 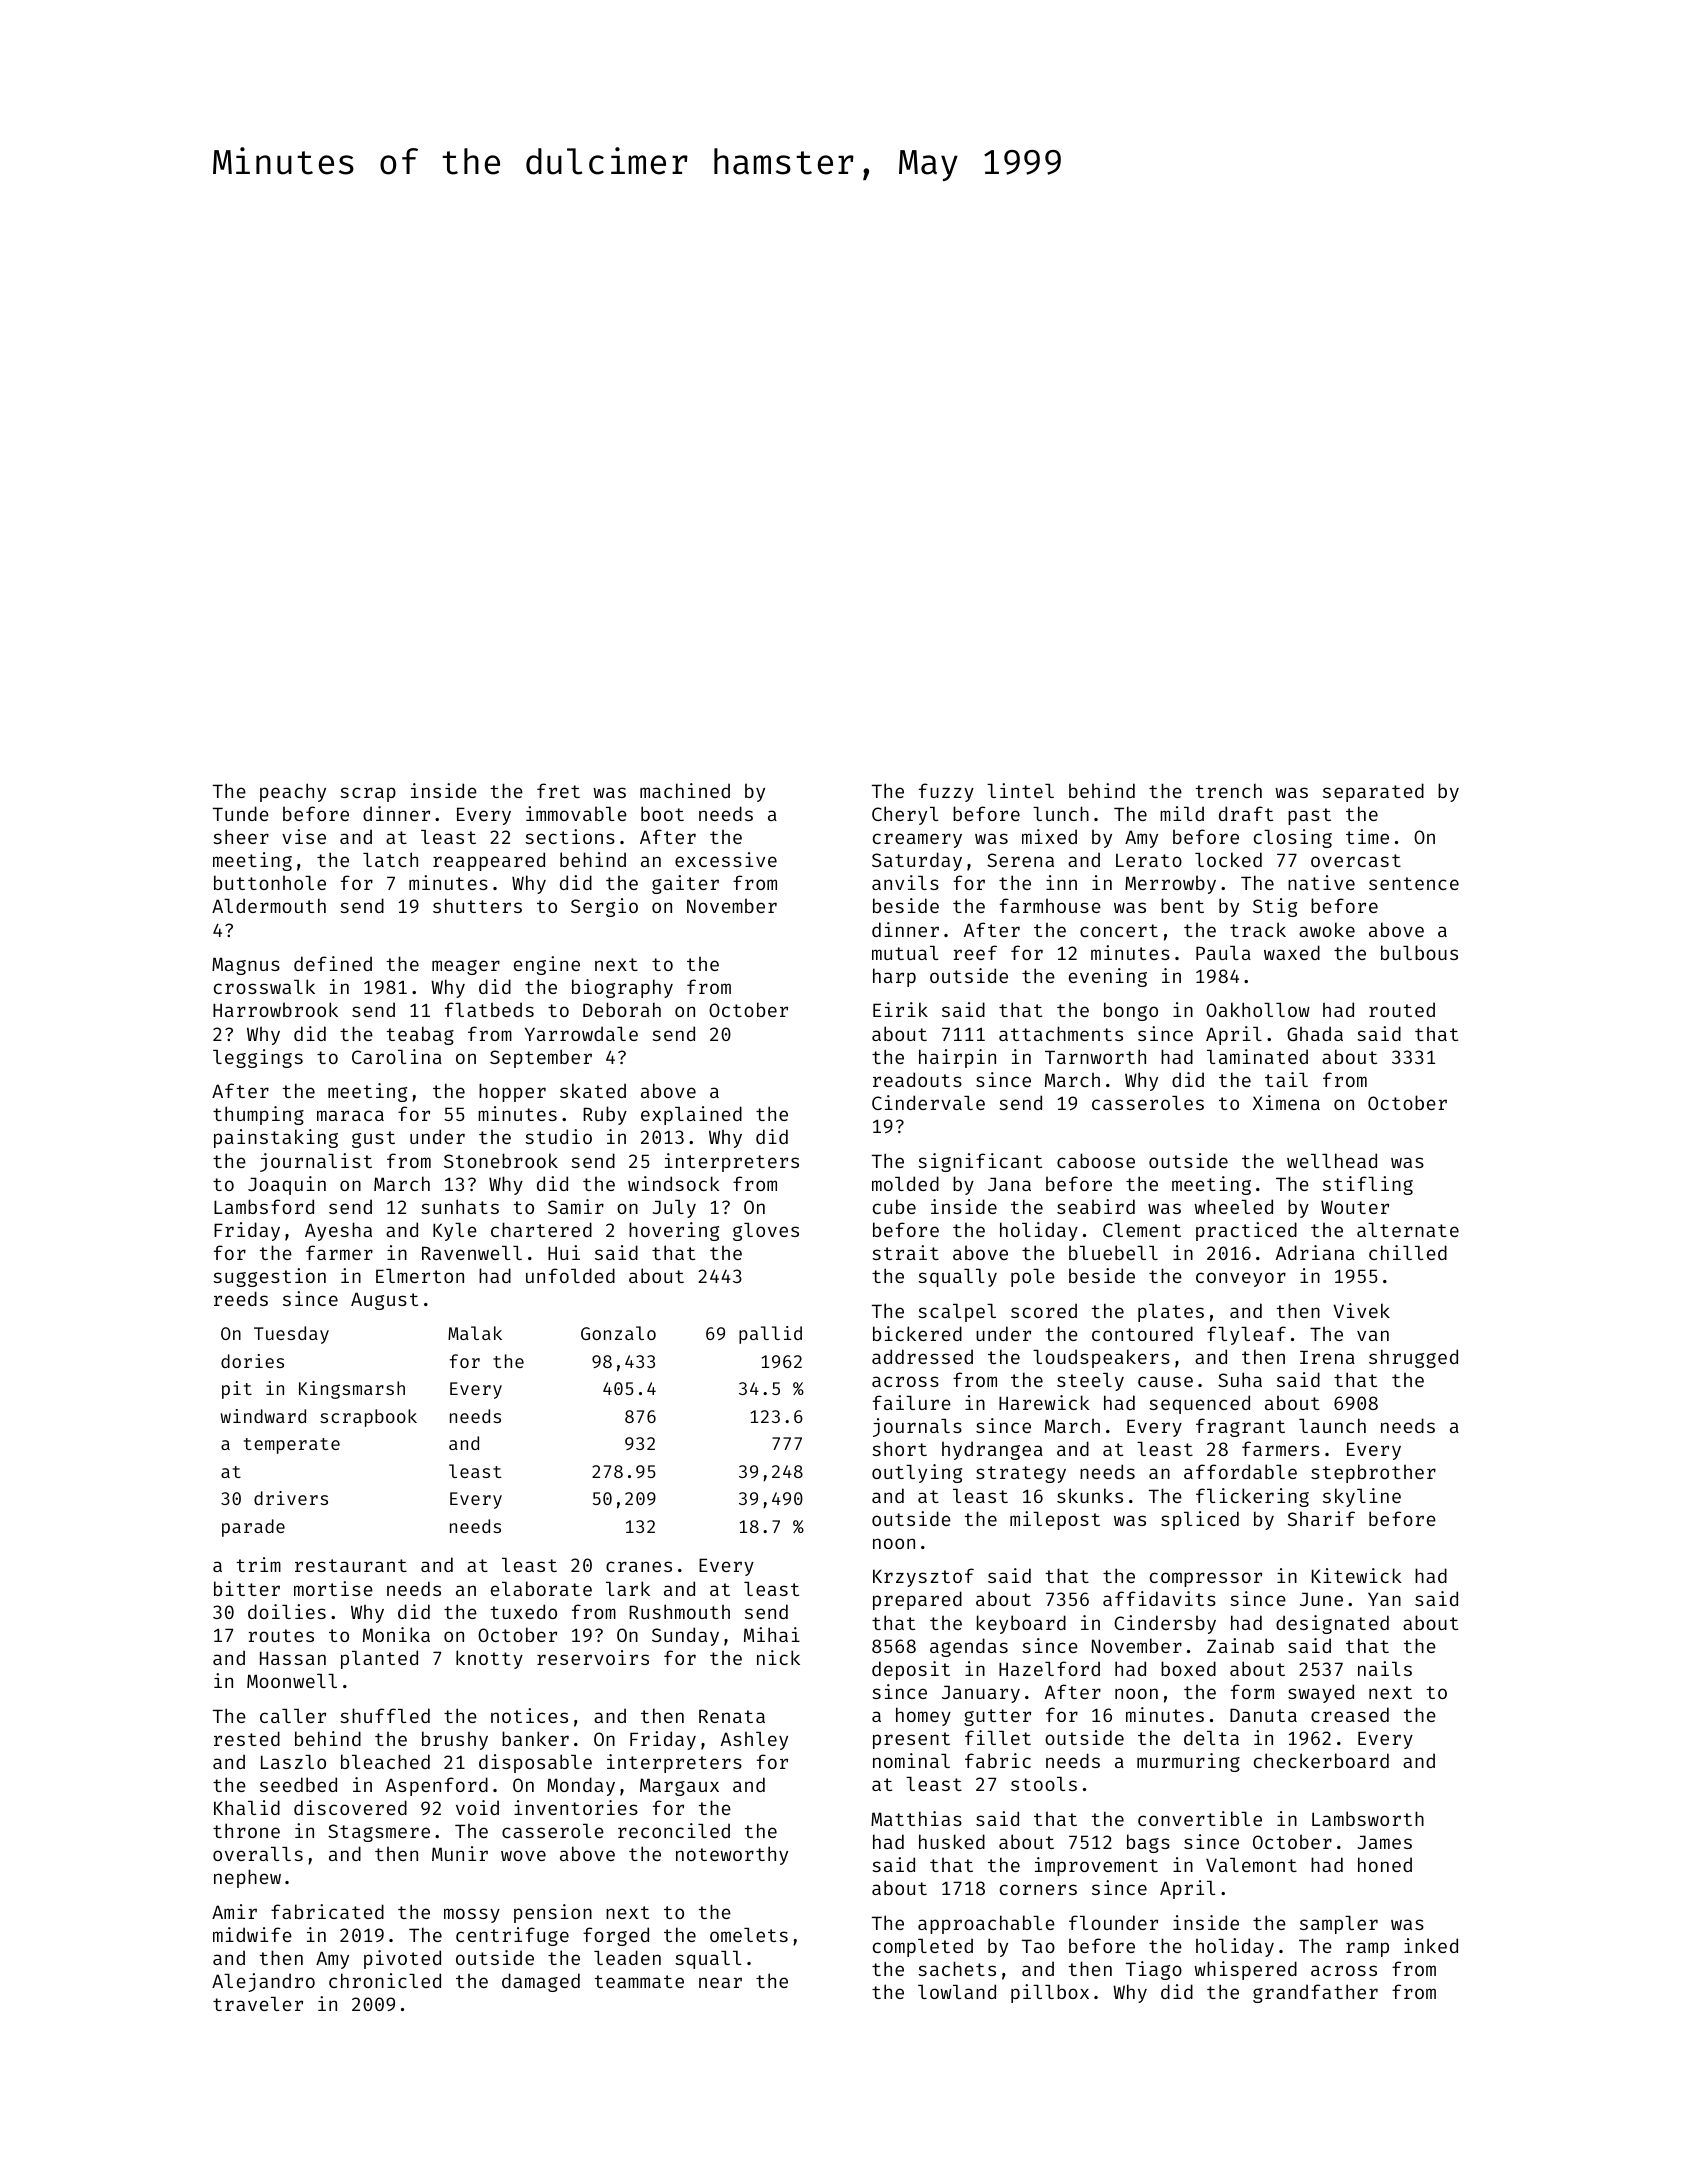 I want to click on separated, so click(x=1373, y=792).
